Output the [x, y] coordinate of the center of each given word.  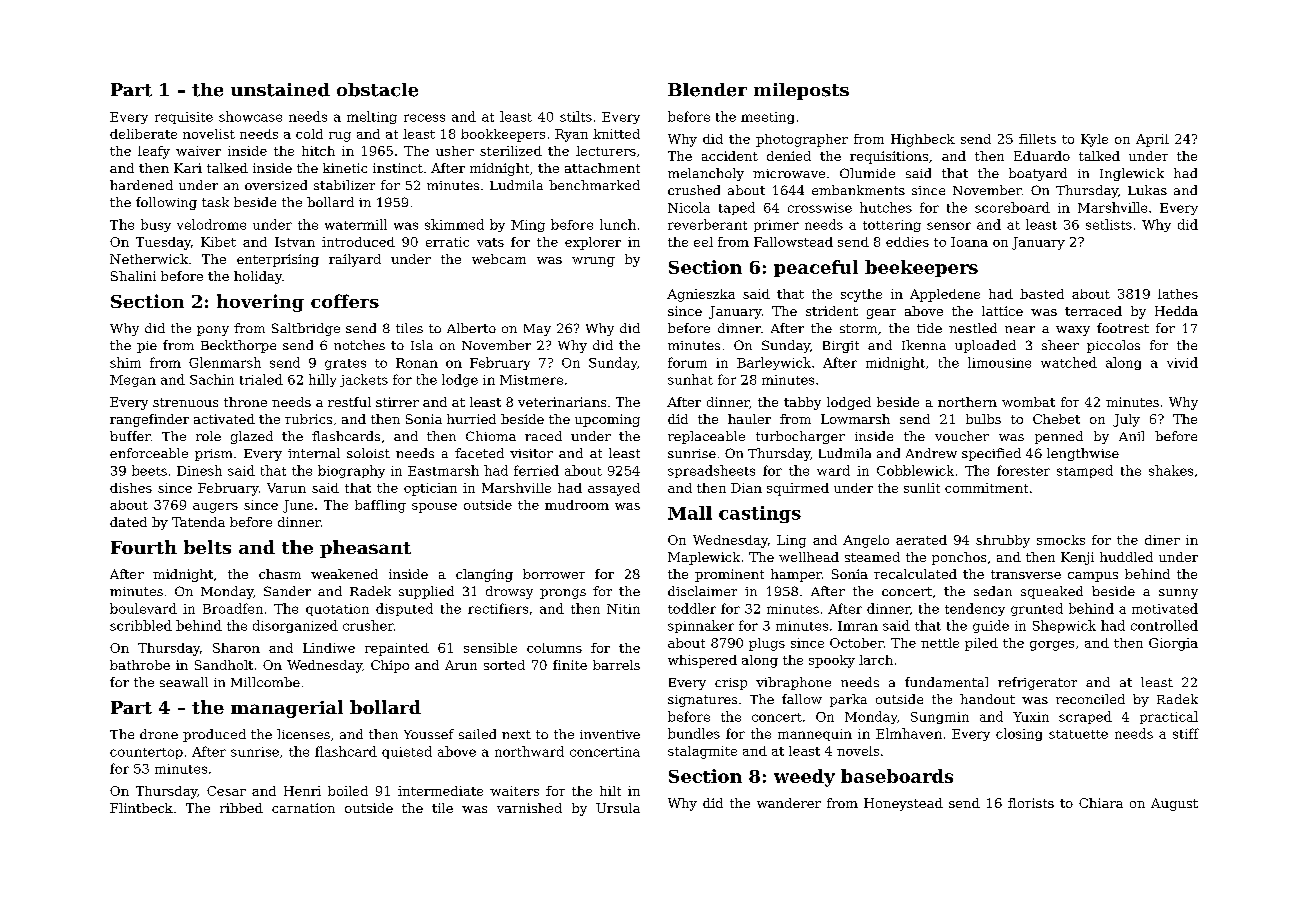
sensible [490, 648]
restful [349, 402]
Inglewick [1132, 174]
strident [832, 311]
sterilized [511, 151]
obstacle [377, 90]
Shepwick [1064, 626]
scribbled [141, 625]
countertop [146, 753]
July [1126, 420]
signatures [702, 701]
